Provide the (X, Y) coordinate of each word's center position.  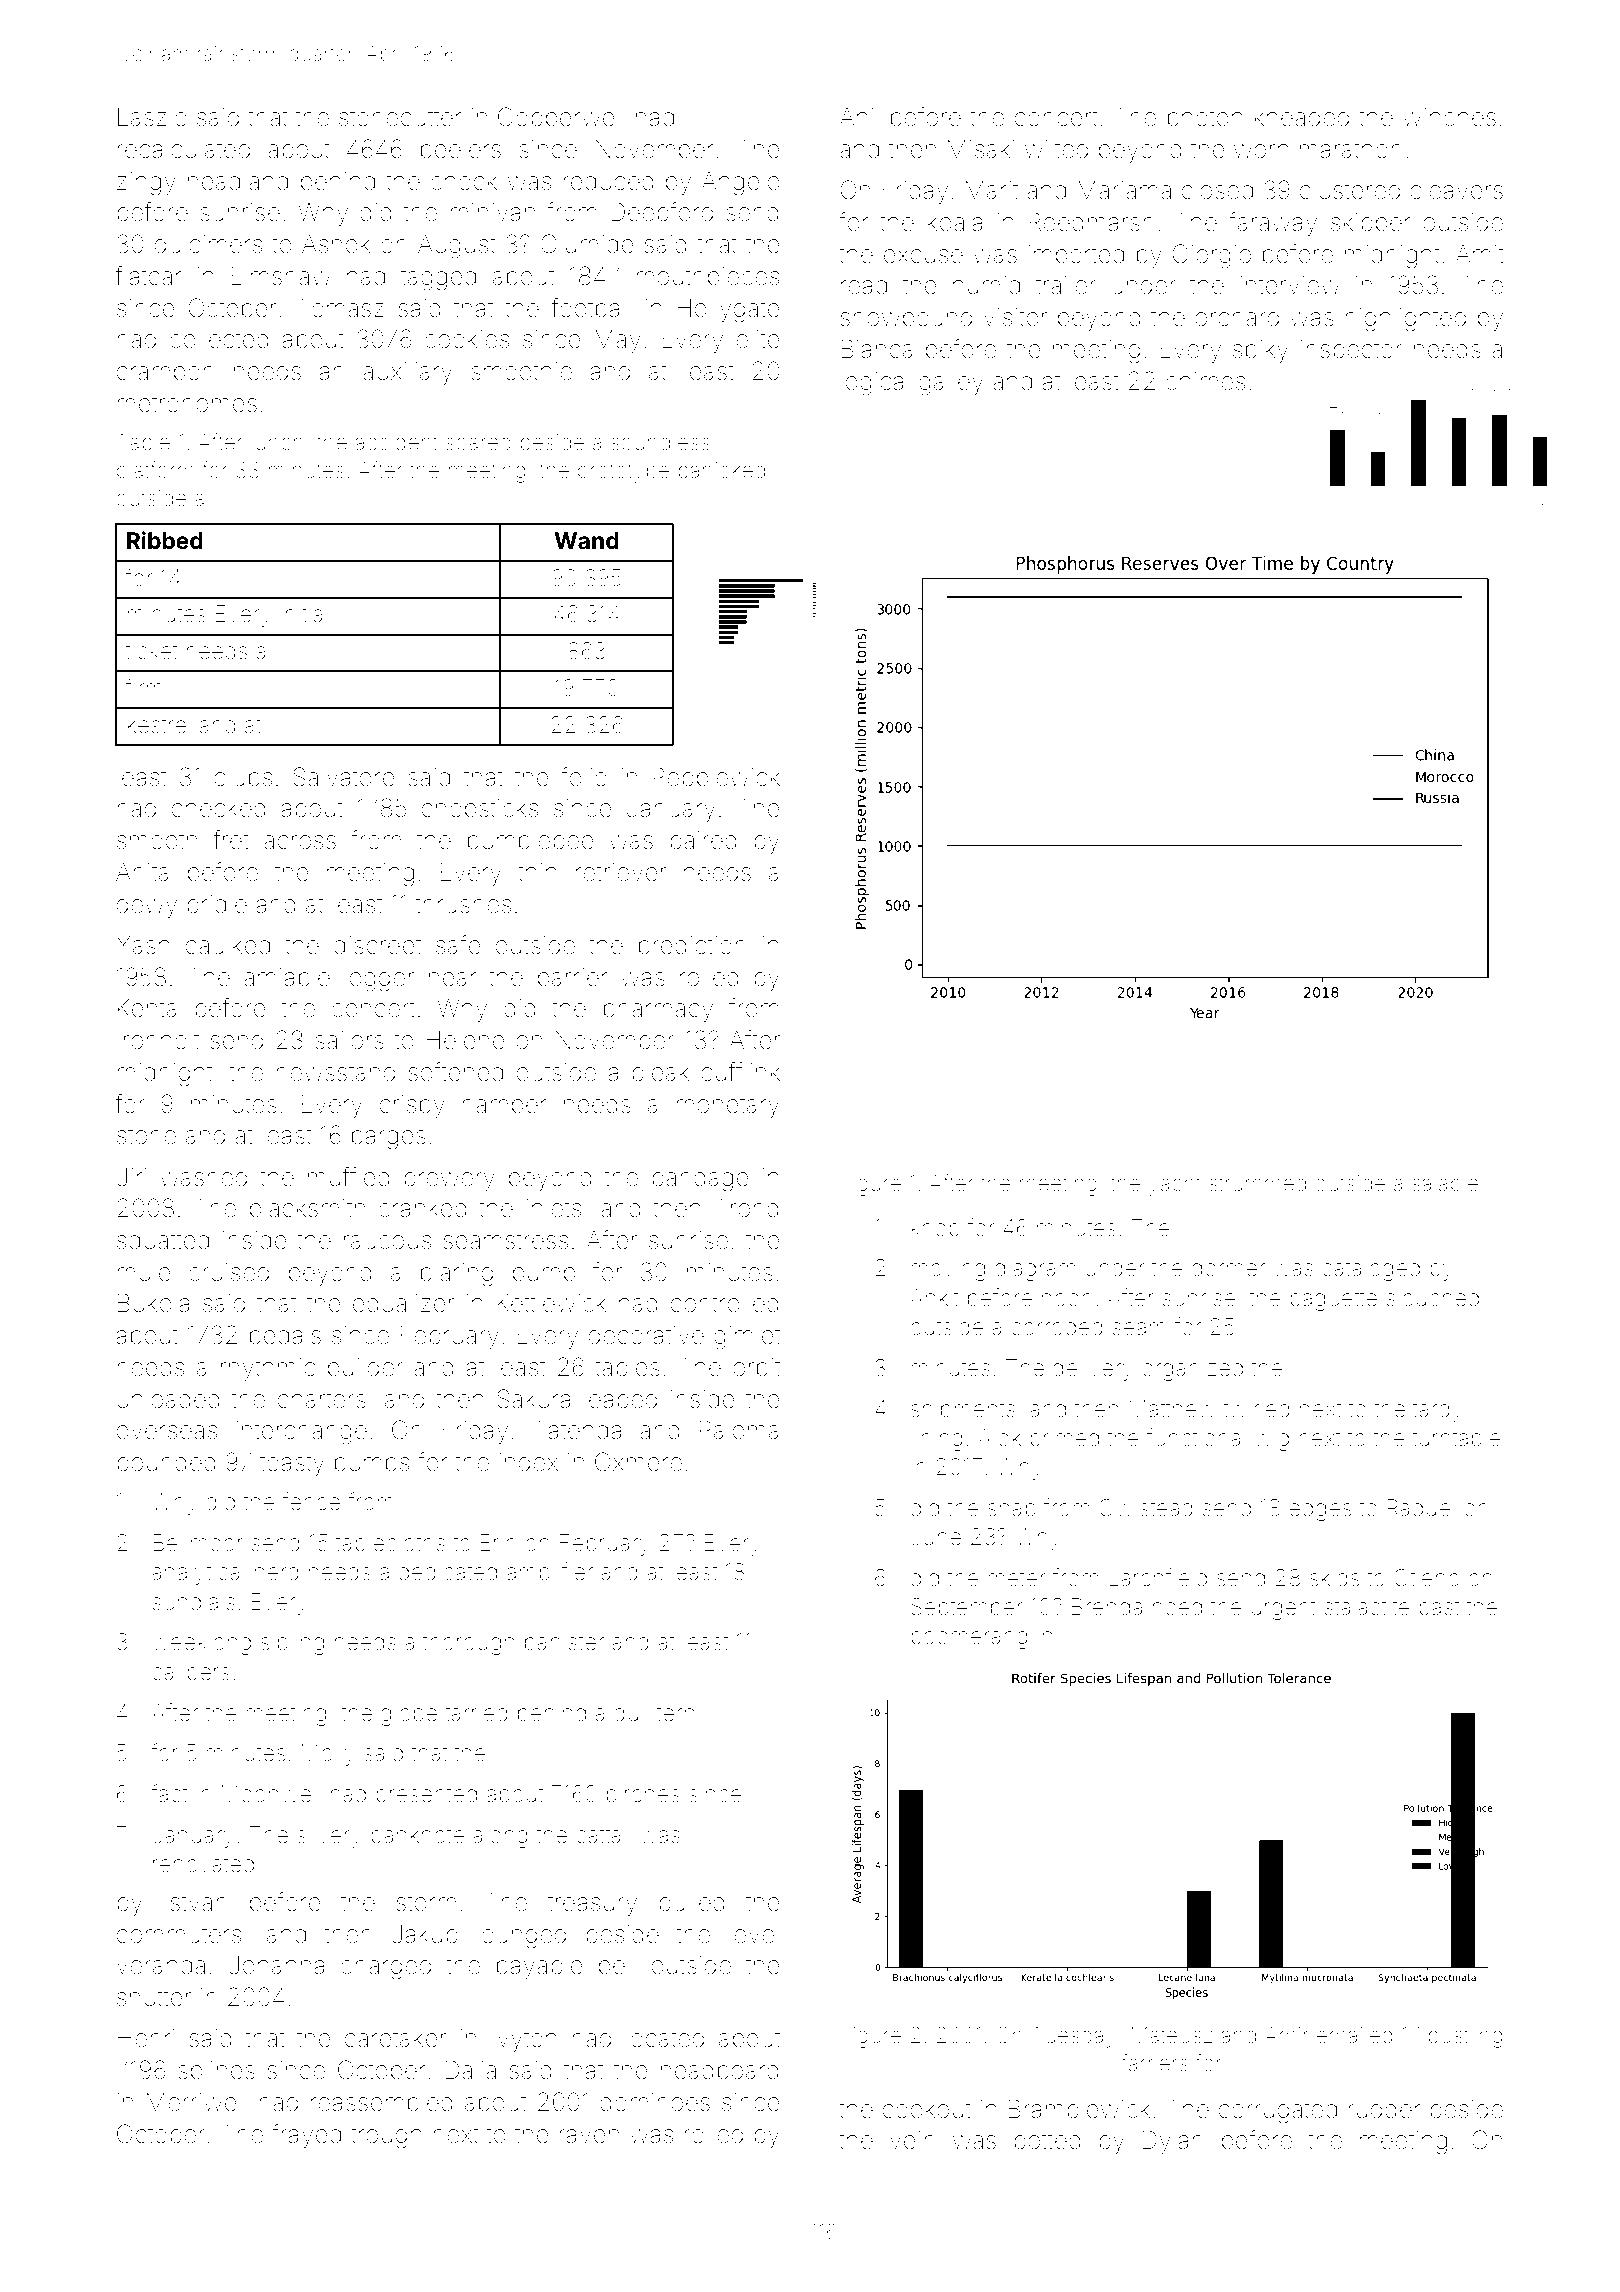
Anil (859, 117)
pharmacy (658, 1010)
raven (589, 2136)
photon (1205, 119)
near (453, 979)
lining (937, 1440)
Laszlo (152, 117)
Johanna (276, 1965)
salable (1445, 1183)
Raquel (1420, 1510)
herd (277, 1572)
